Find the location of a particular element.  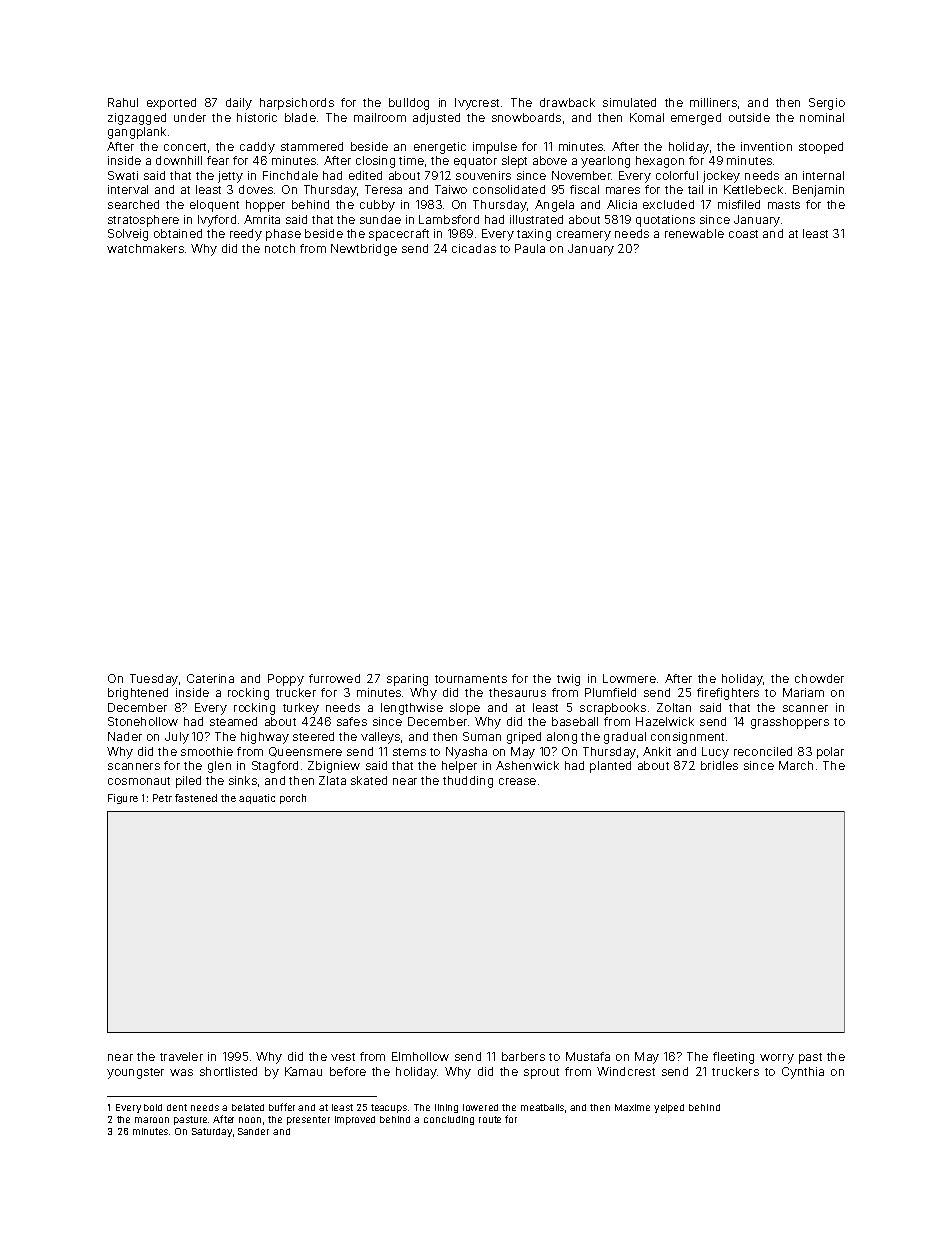

thudding is located at coordinates (468, 782).
